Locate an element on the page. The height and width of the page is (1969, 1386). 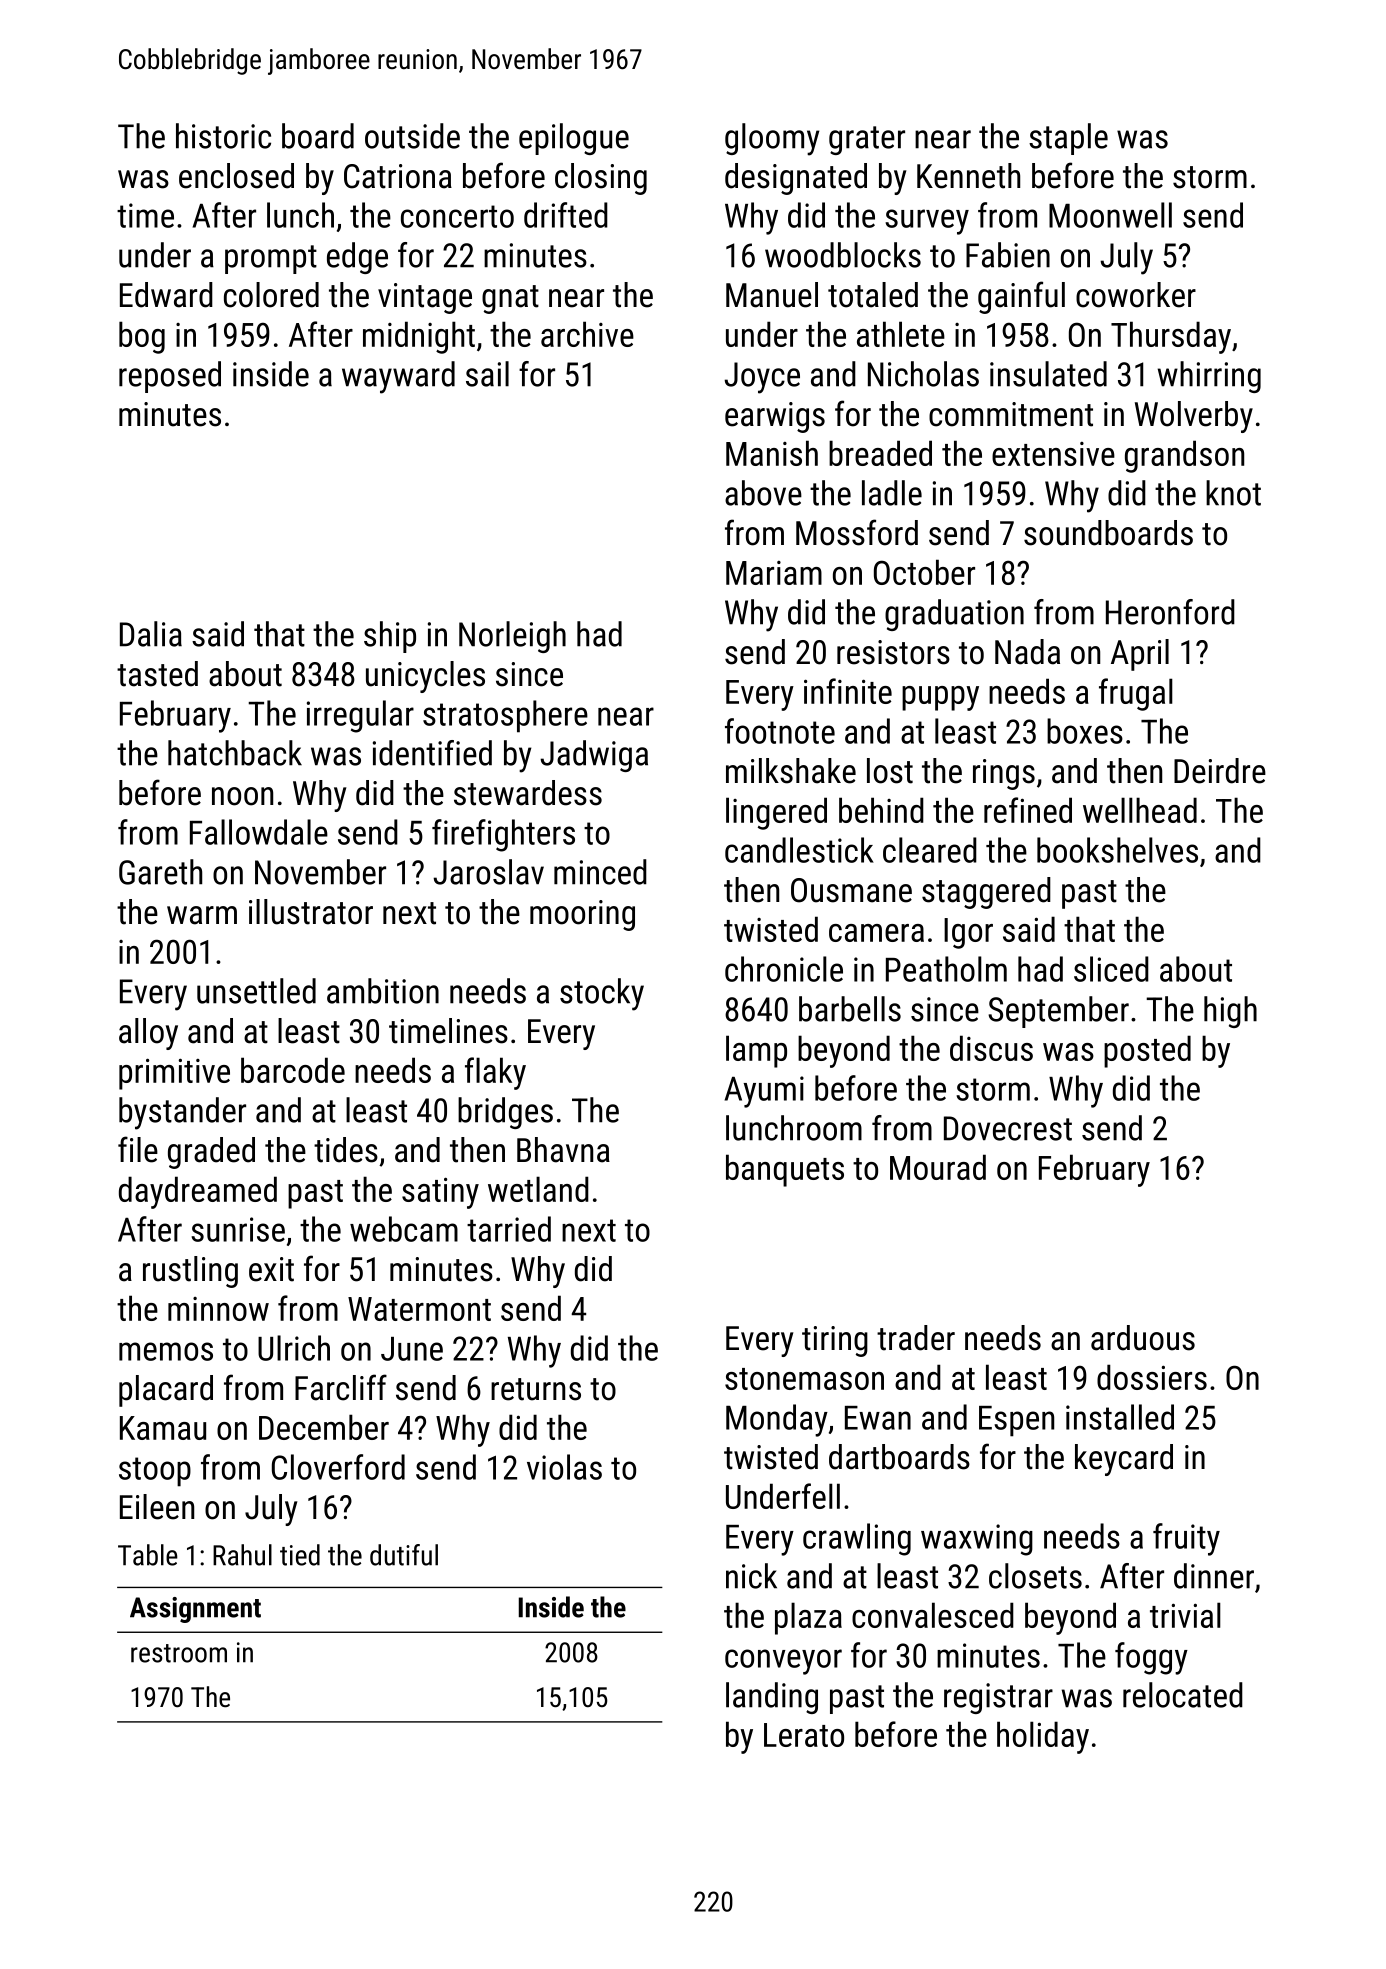
cleared is located at coordinates (930, 850).
